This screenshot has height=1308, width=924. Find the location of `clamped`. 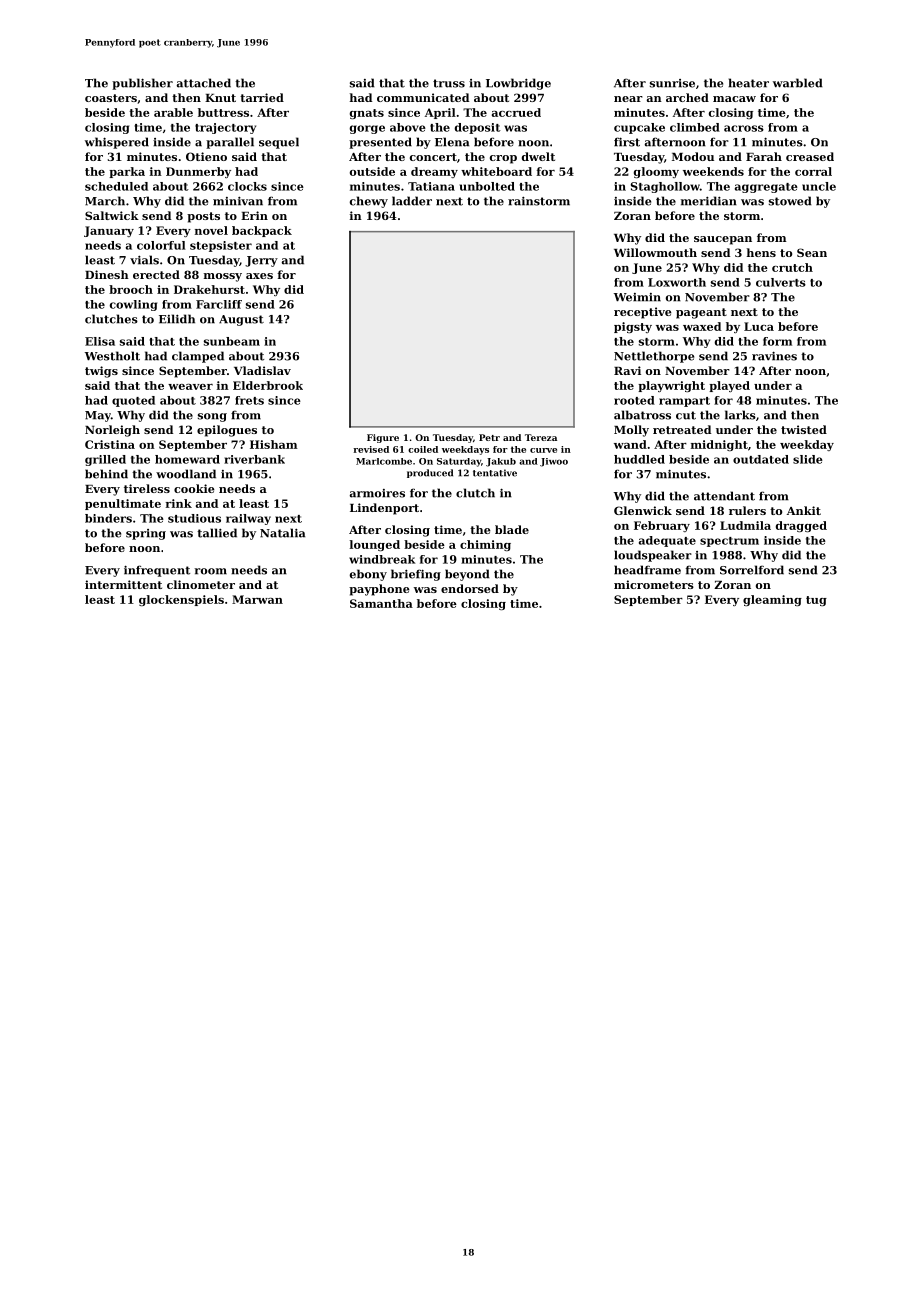

clamped is located at coordinates (198, 357).
